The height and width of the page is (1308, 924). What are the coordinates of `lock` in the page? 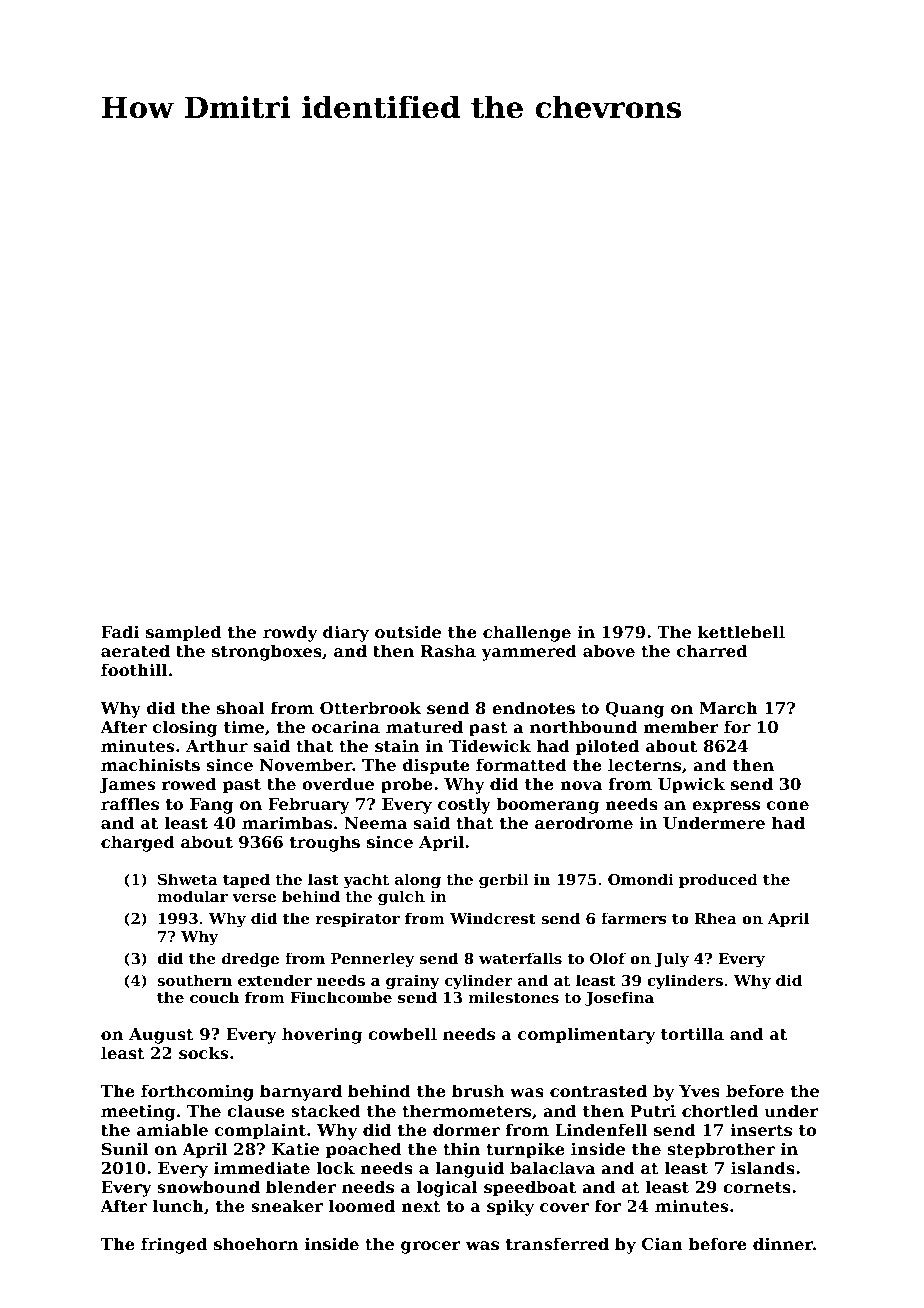 It's located at (336, 1167).
